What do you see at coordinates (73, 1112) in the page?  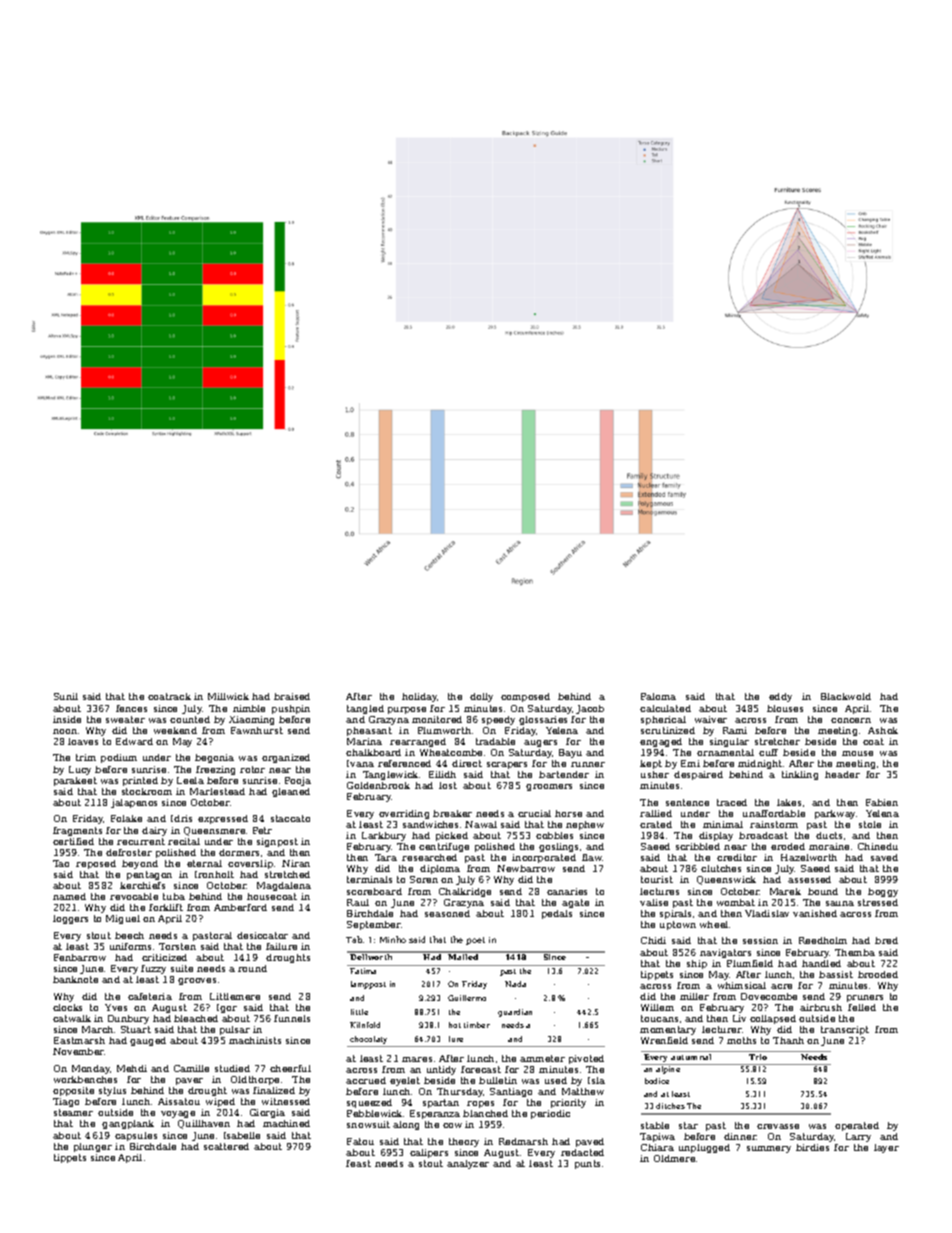 I see `steamer` at bounding box center [73, 1112].
